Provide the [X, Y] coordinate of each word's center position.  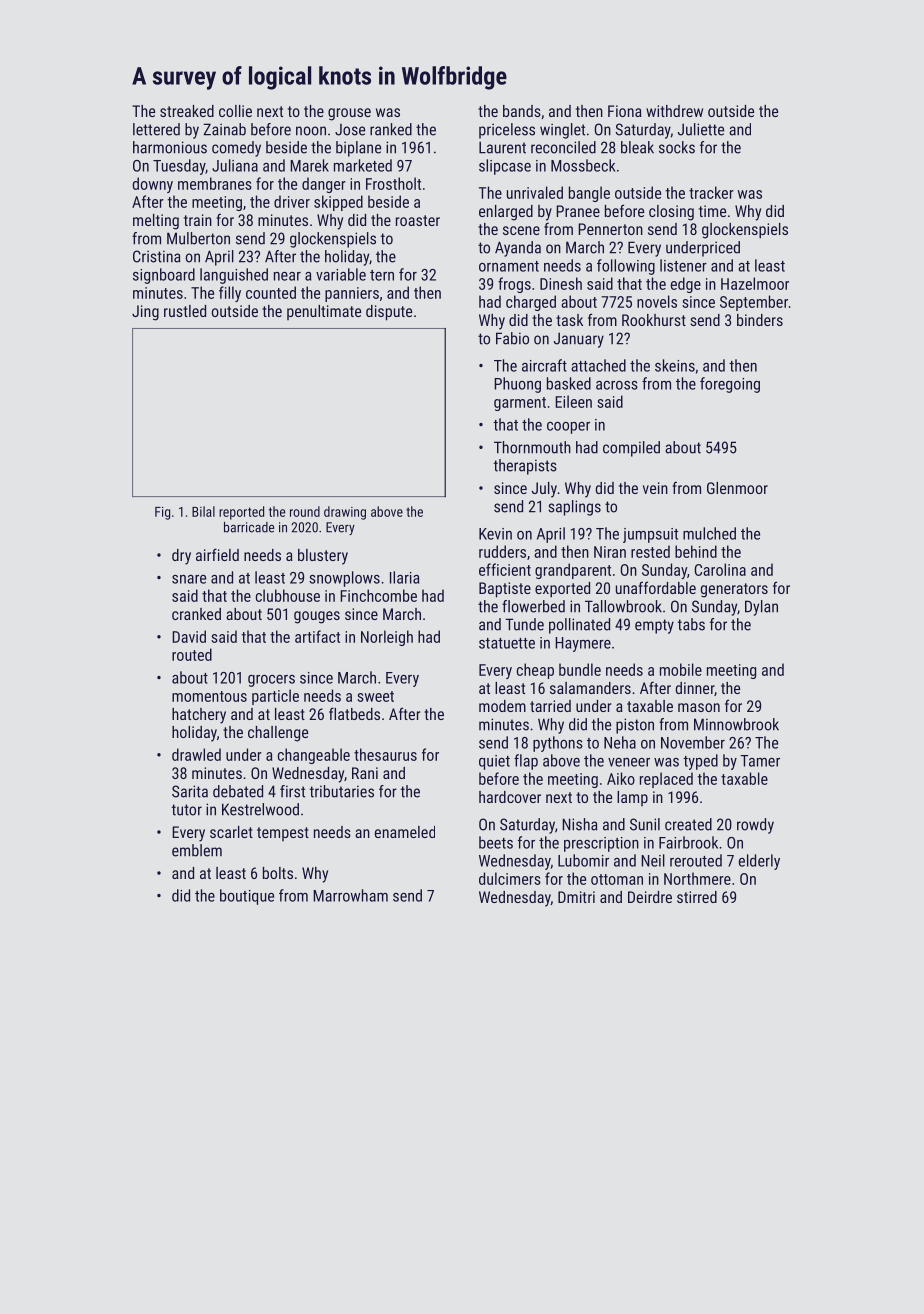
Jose [350, 130]
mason [699, 707]
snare [189, 579]
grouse [349, 114]
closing [671, 213]
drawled [196, 754]
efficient [505, 569]
